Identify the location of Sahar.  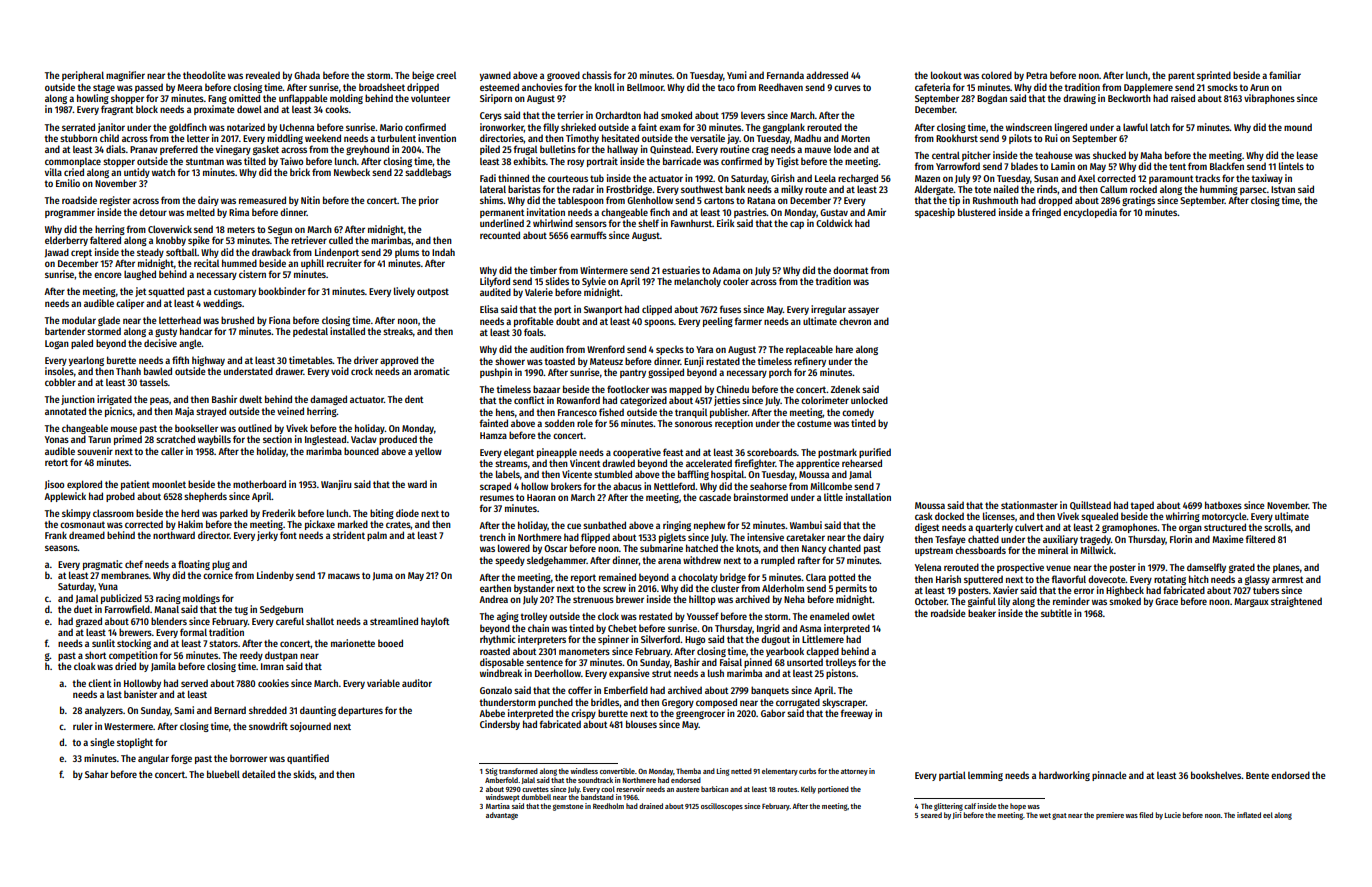
(96, 774).
